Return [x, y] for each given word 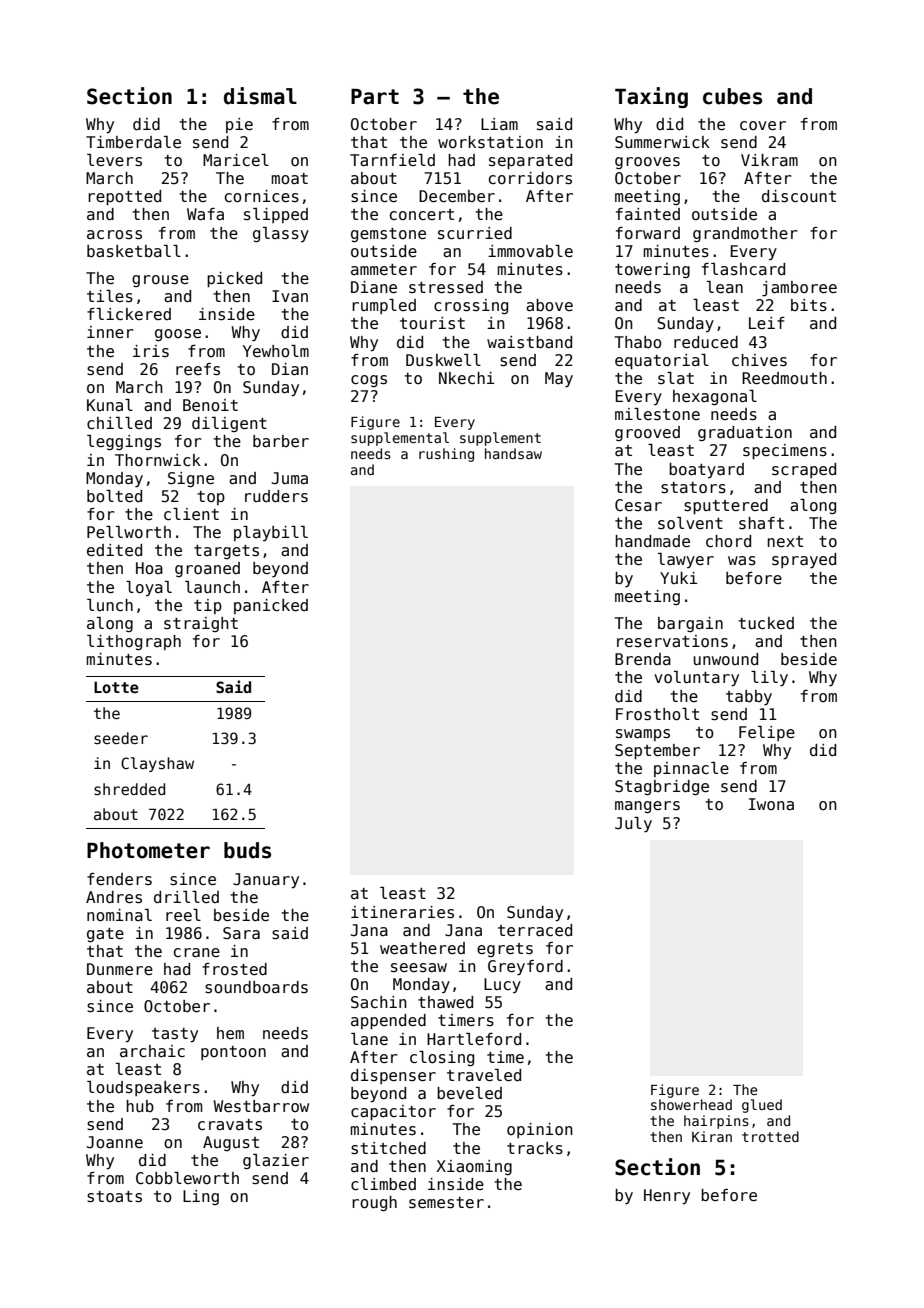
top [211, 498]
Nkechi [467, 378]
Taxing [651, 97]
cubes [732, 96]
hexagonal [715, 397]
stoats [114, 1197]
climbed [383, 1184]
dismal [260, 96]
